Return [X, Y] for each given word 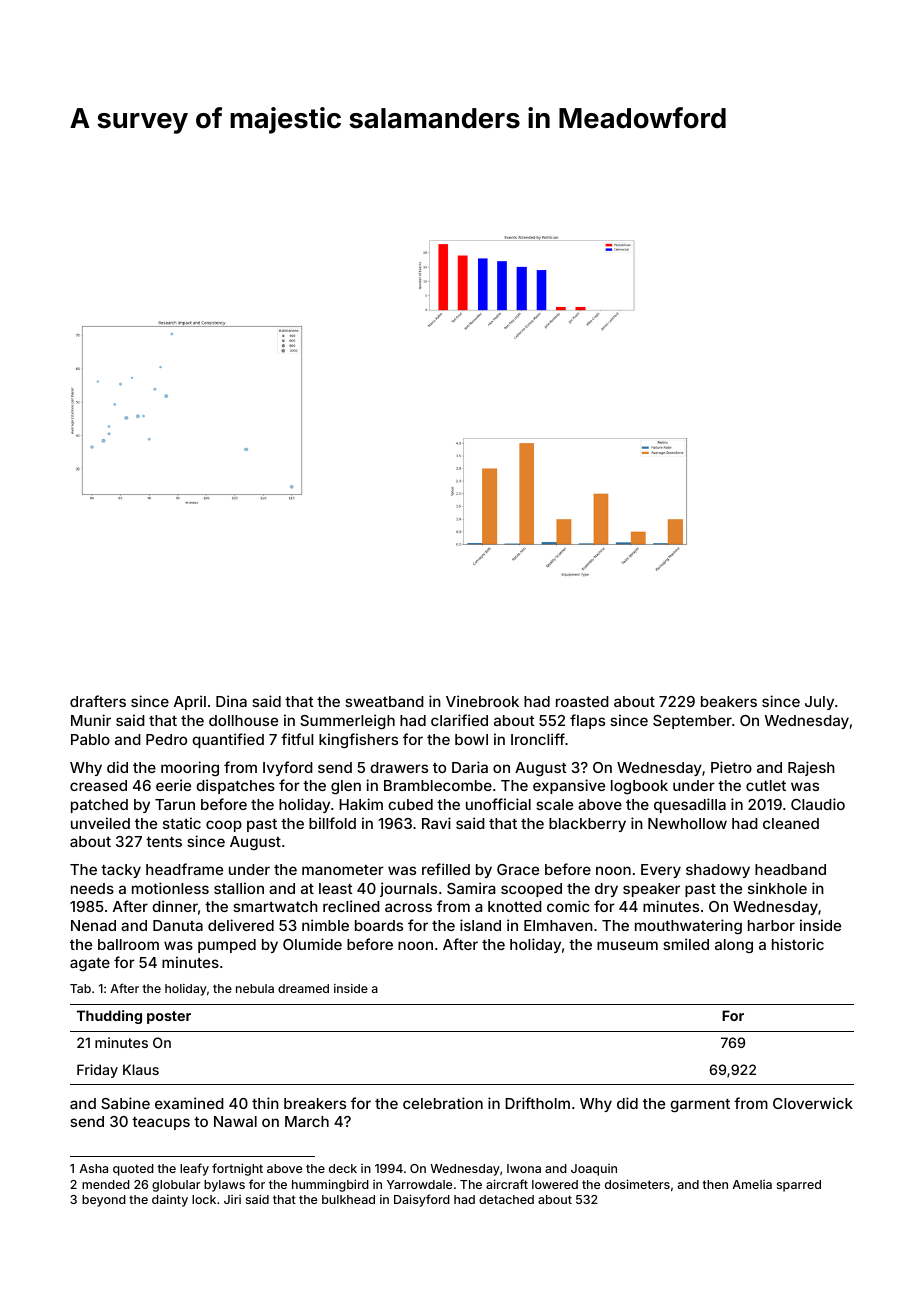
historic [798, 944]
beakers [729, 701]
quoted [133, 1170]
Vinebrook [482, 701]
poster [169, 1017]
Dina [231, 701]
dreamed [303, 988]
